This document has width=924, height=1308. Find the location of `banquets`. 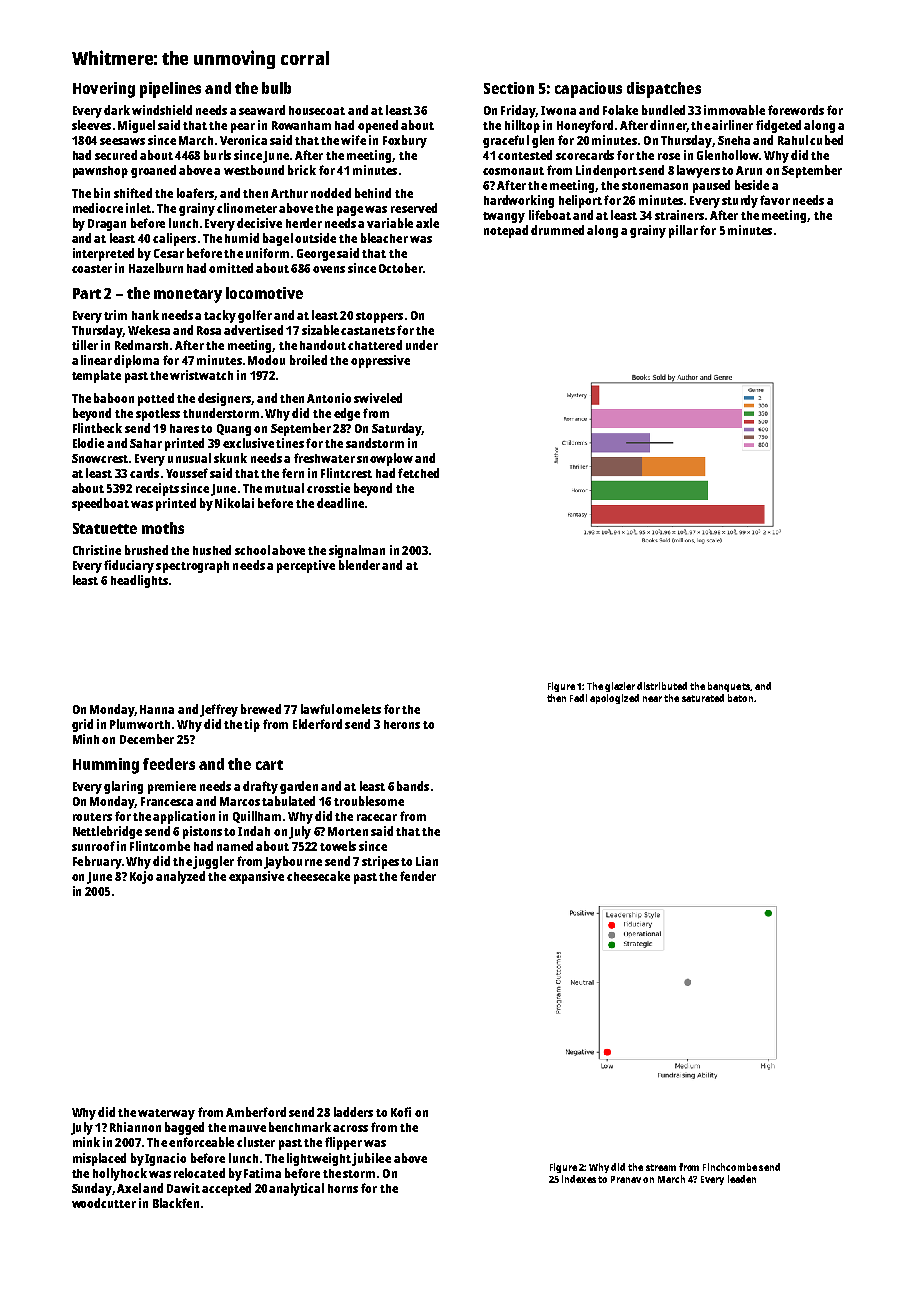

banquets is located at coordinates (729, 687).
